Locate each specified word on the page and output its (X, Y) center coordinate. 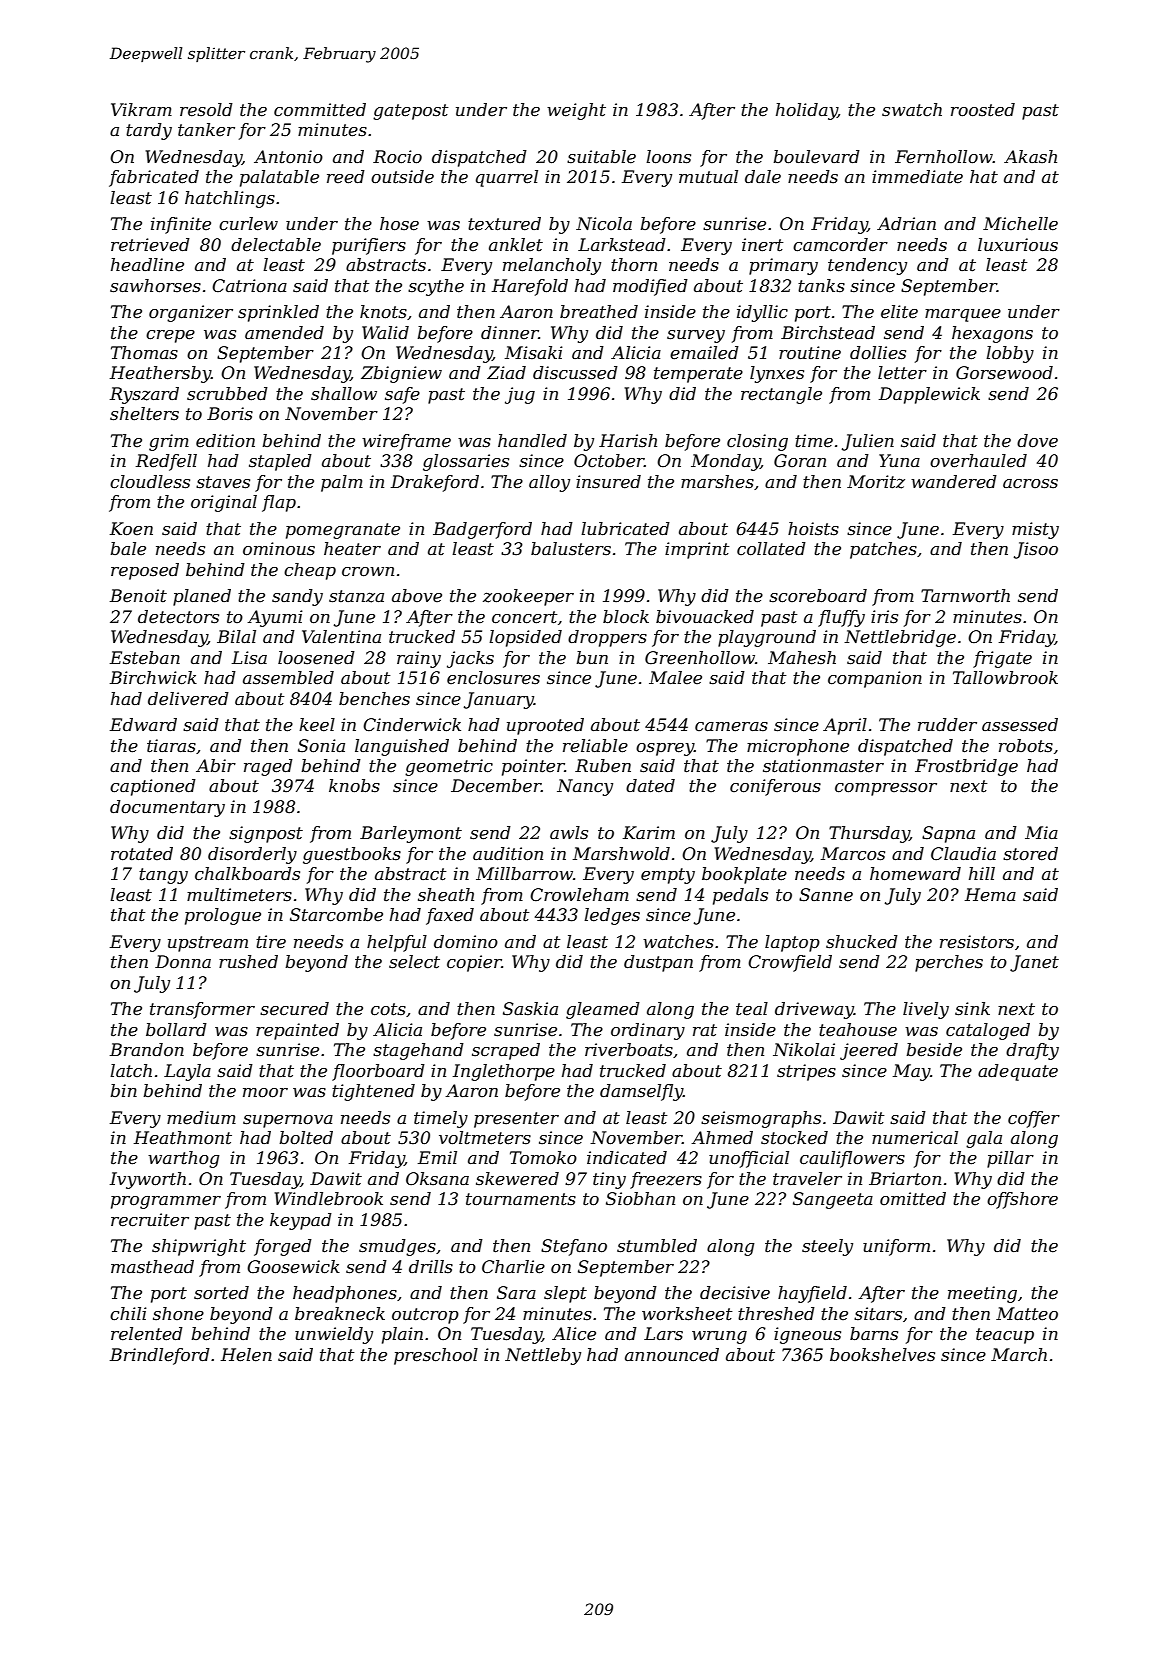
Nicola (604, 223)
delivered (188, 699)
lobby (1010, 354)
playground (767, 638)
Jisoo (1036, 550)
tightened (373, 1092)
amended (284, 333)
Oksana (437, 1178)
